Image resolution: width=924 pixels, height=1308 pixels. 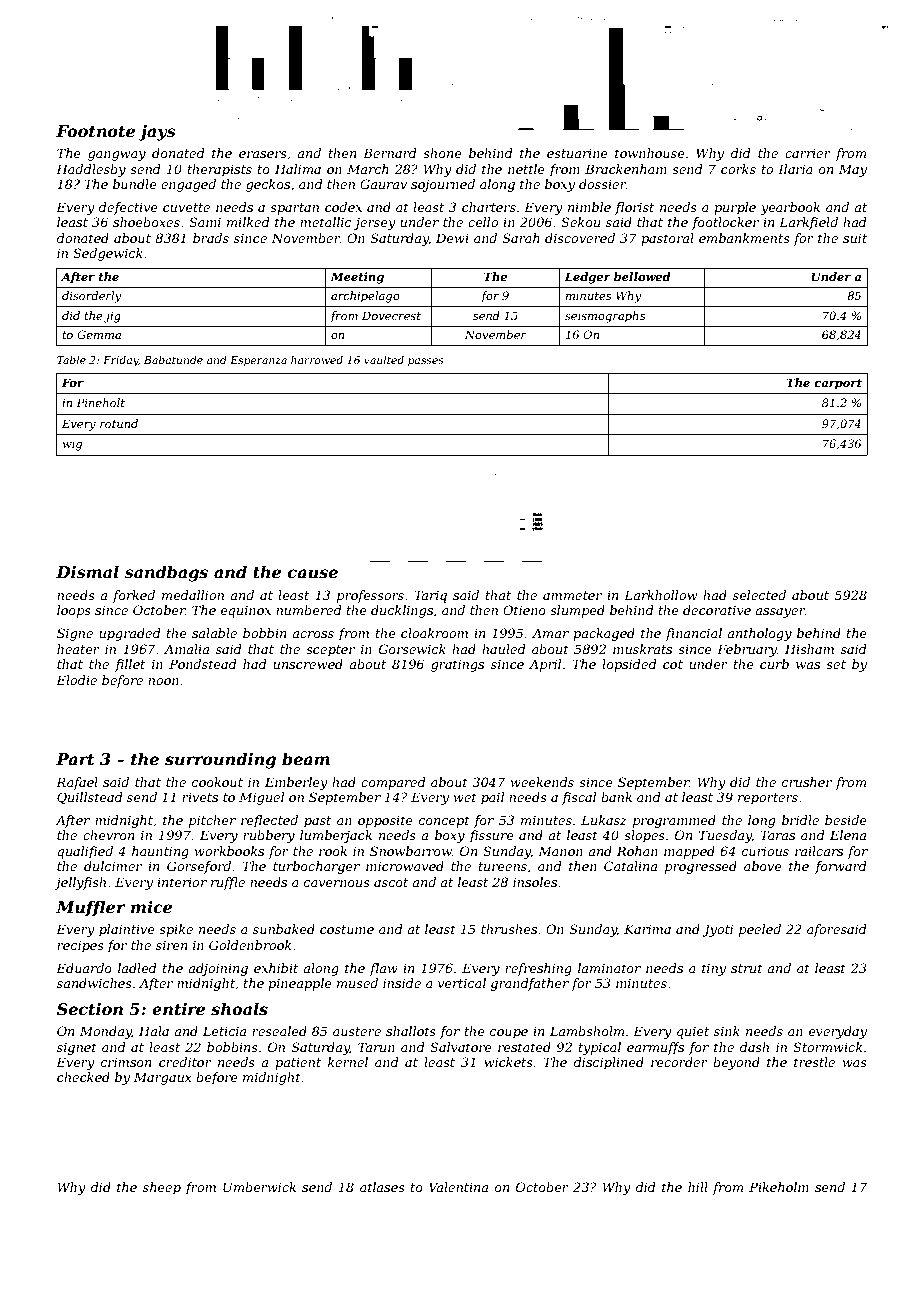 What do you see at coordinates (263, 154) in the screenshot?
I see `erasers` at bounding box center [263, 154].
